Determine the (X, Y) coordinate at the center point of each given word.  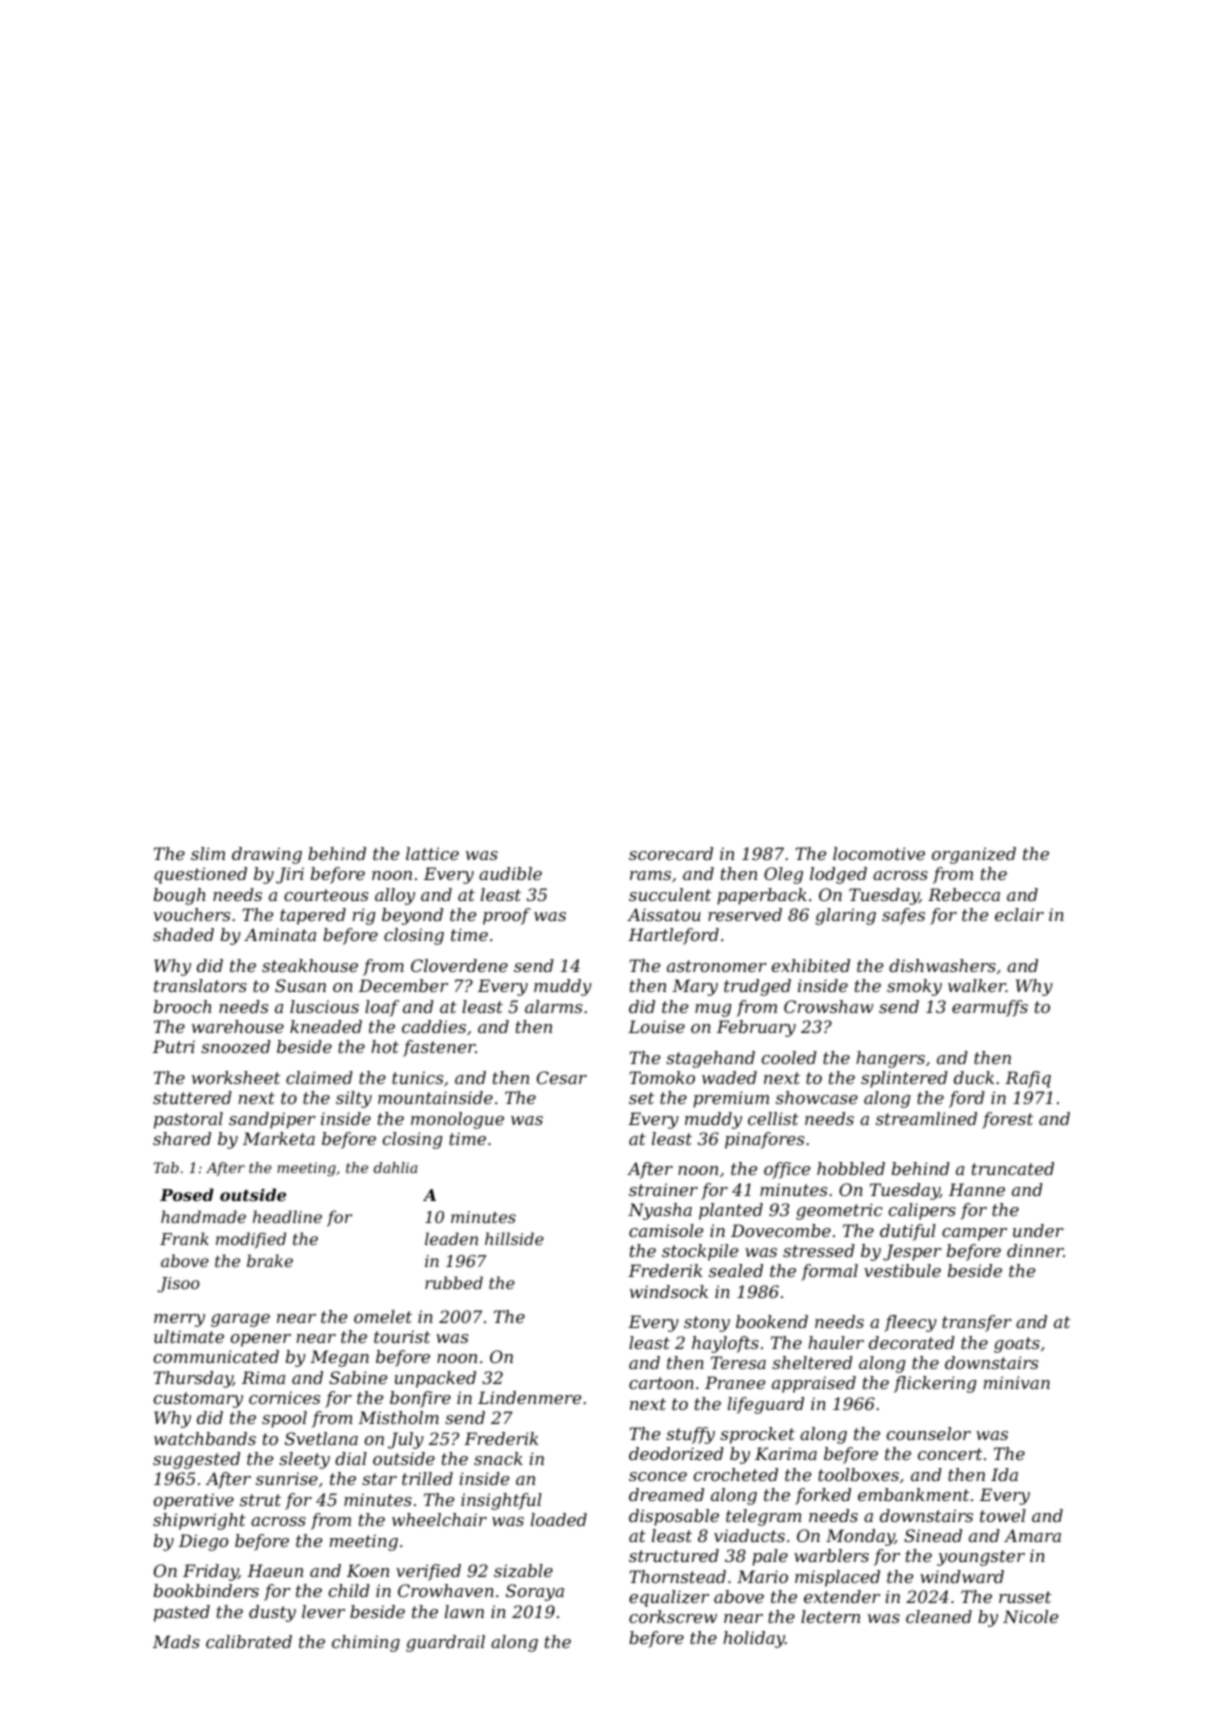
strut (260, 1500)
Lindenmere (529, 1397)
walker (977, 985)
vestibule (902, 1270)
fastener (439, 1048)
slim (208, 853)
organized (974, 855)
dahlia (395, 1167)
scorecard (671, 853)
